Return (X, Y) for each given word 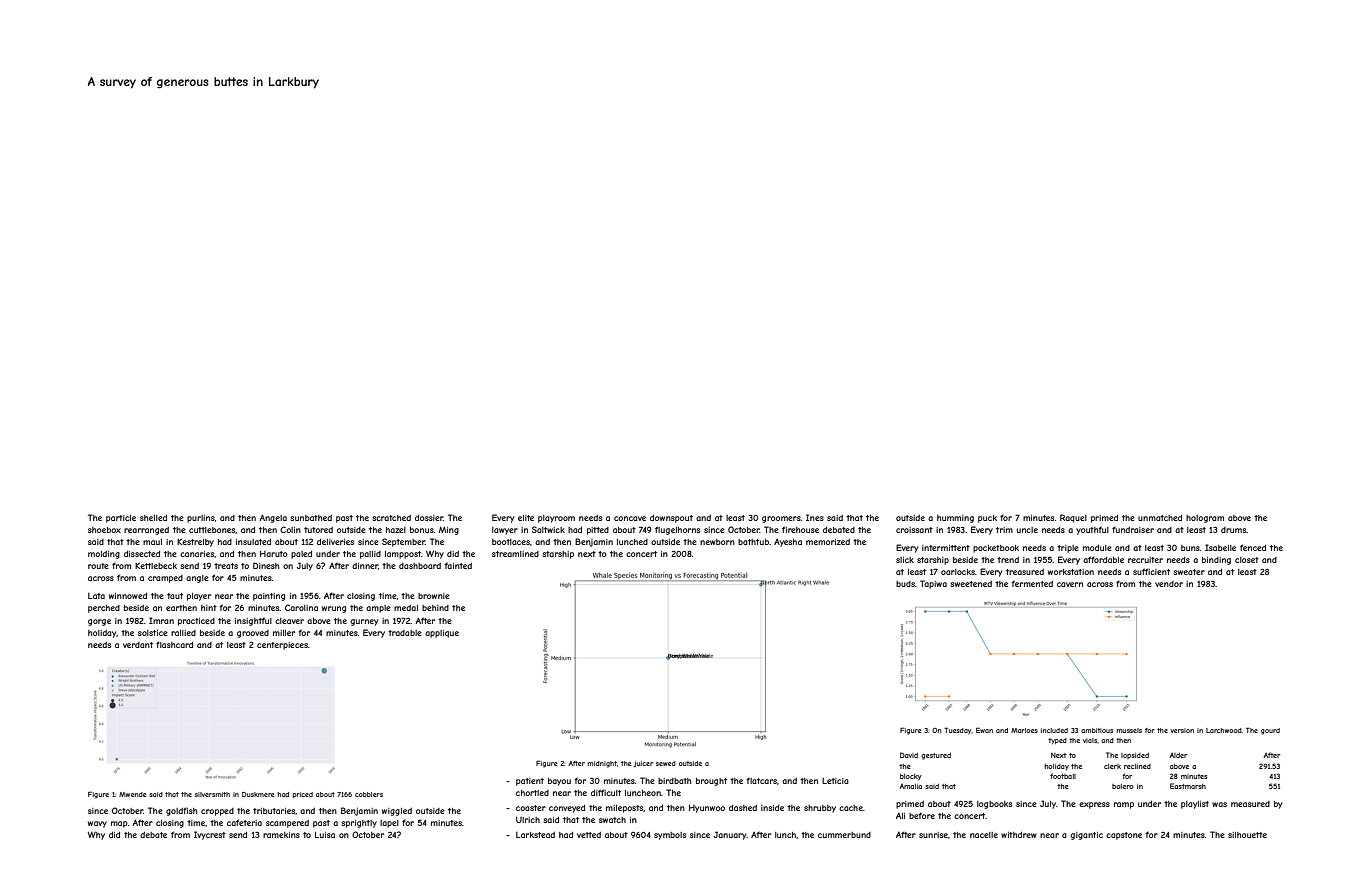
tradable (405, 633)
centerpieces (282, 646)
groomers (781, 519)
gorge (99, 622)
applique (442, 634)
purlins (201, 519)
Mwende (132, 794)
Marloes (1024, 730)
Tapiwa (933, 584)
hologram (1205, 519)
